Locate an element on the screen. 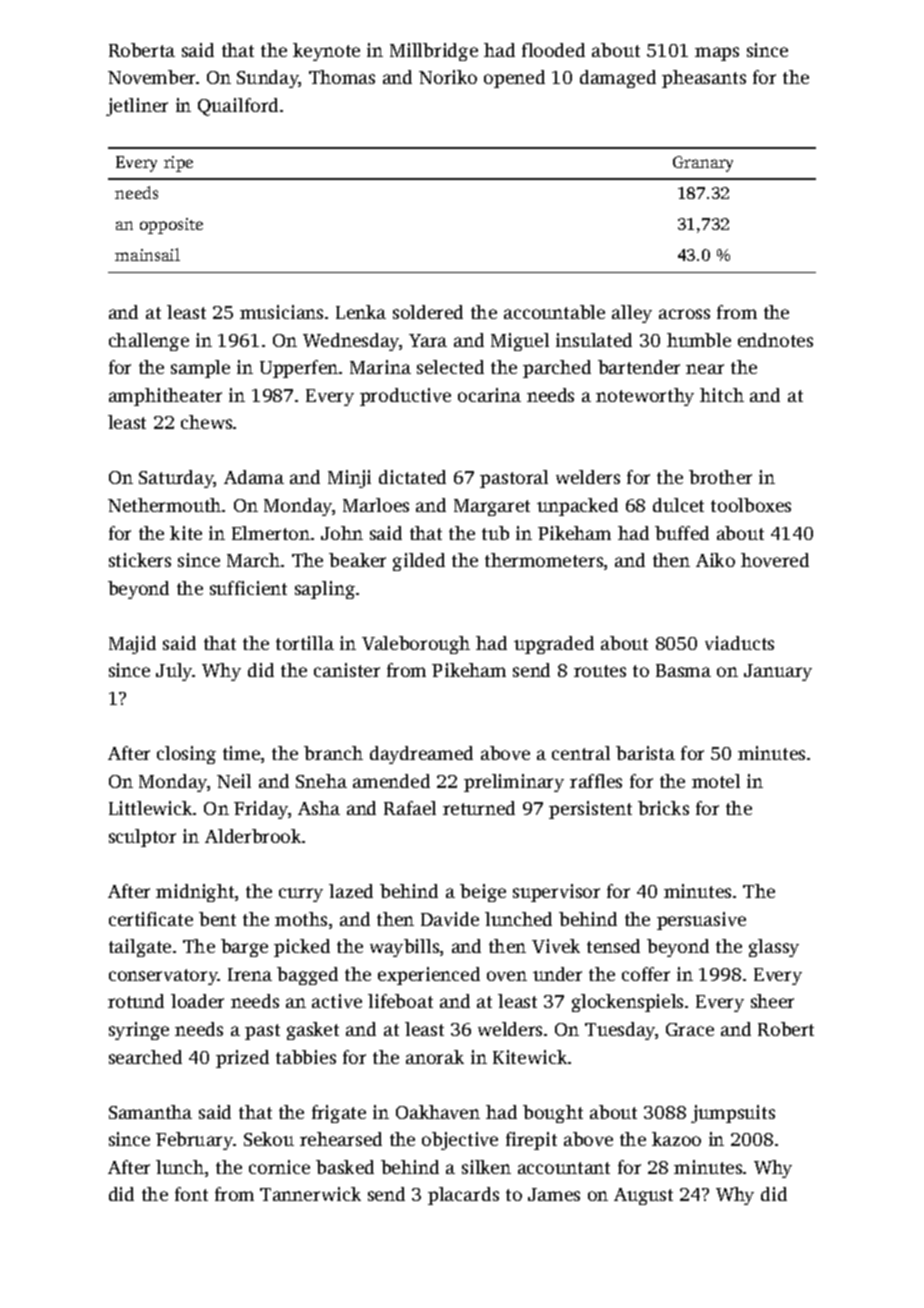 Image resolution: width=924 pixels, height=1308 pixels. parched is located at coordinates (557, 369).
